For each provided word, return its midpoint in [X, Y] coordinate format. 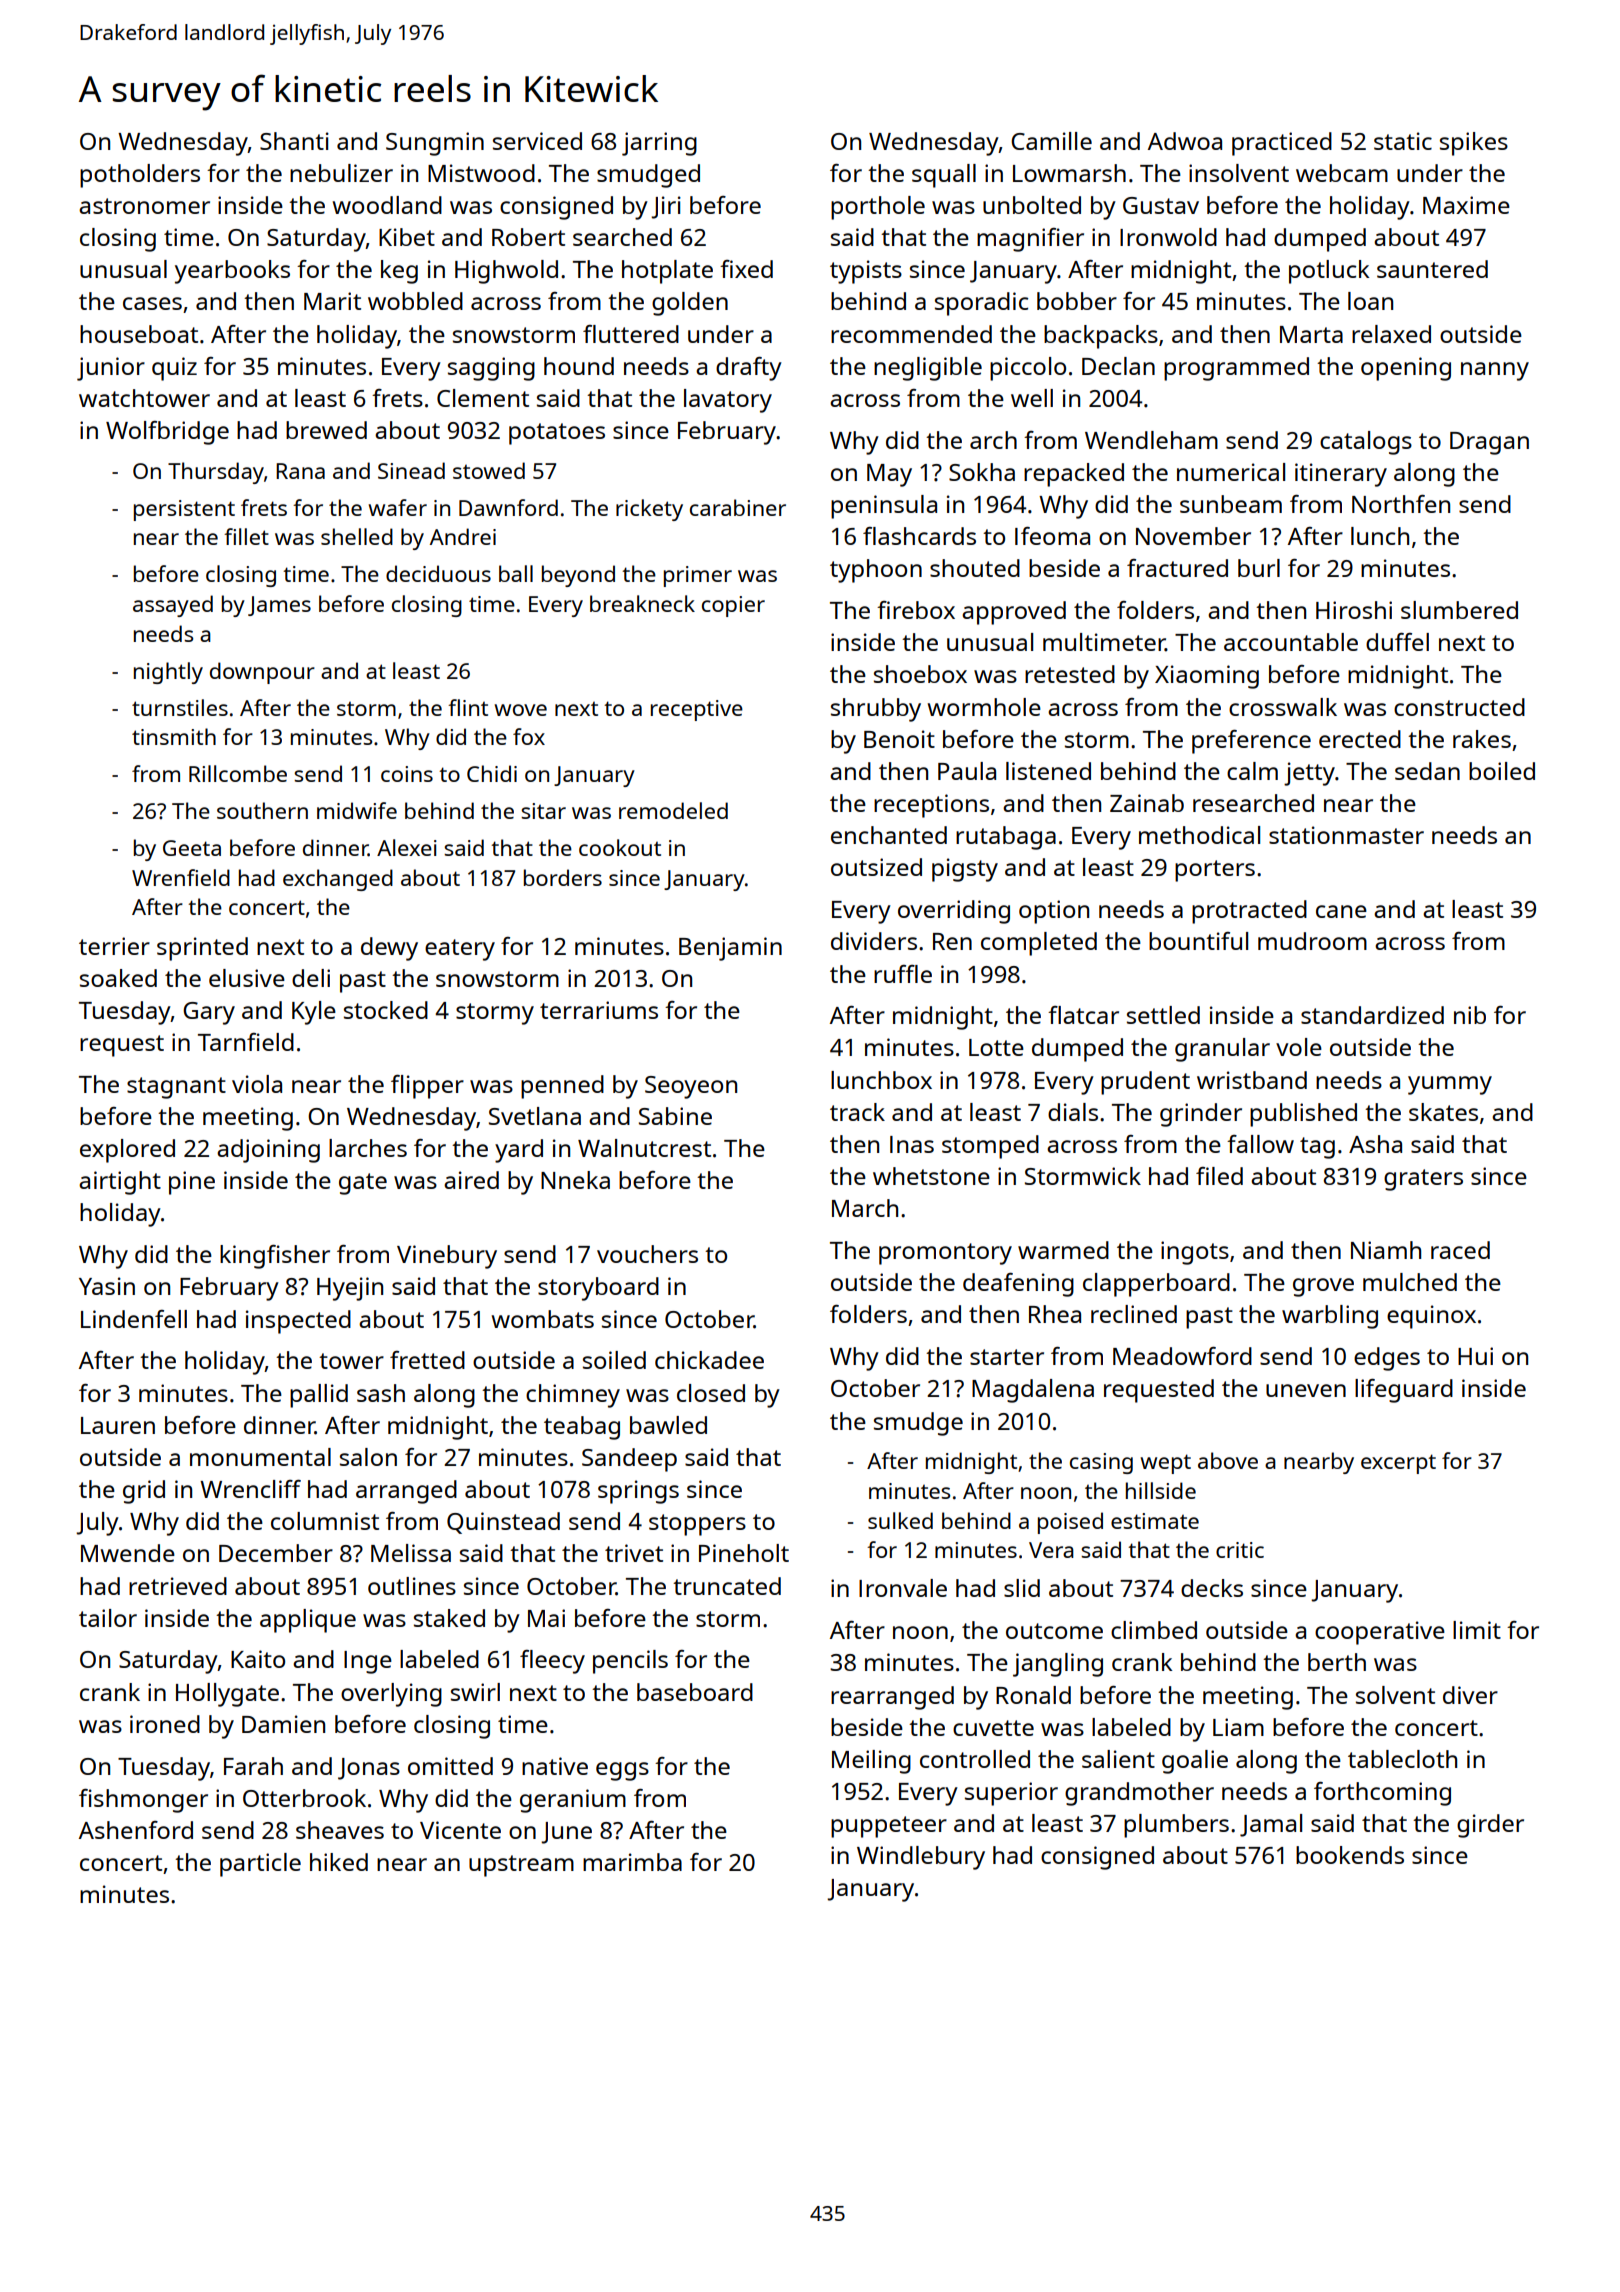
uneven [1306, 1390]
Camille [1051, 141]
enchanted [889, 835]
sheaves [340, 1830]
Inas [912, 1144]
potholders [140, 176]
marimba [632, 1862]
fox [529, 736]
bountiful [1198, 941]
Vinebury [447, 1257]
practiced [1282, 144]
